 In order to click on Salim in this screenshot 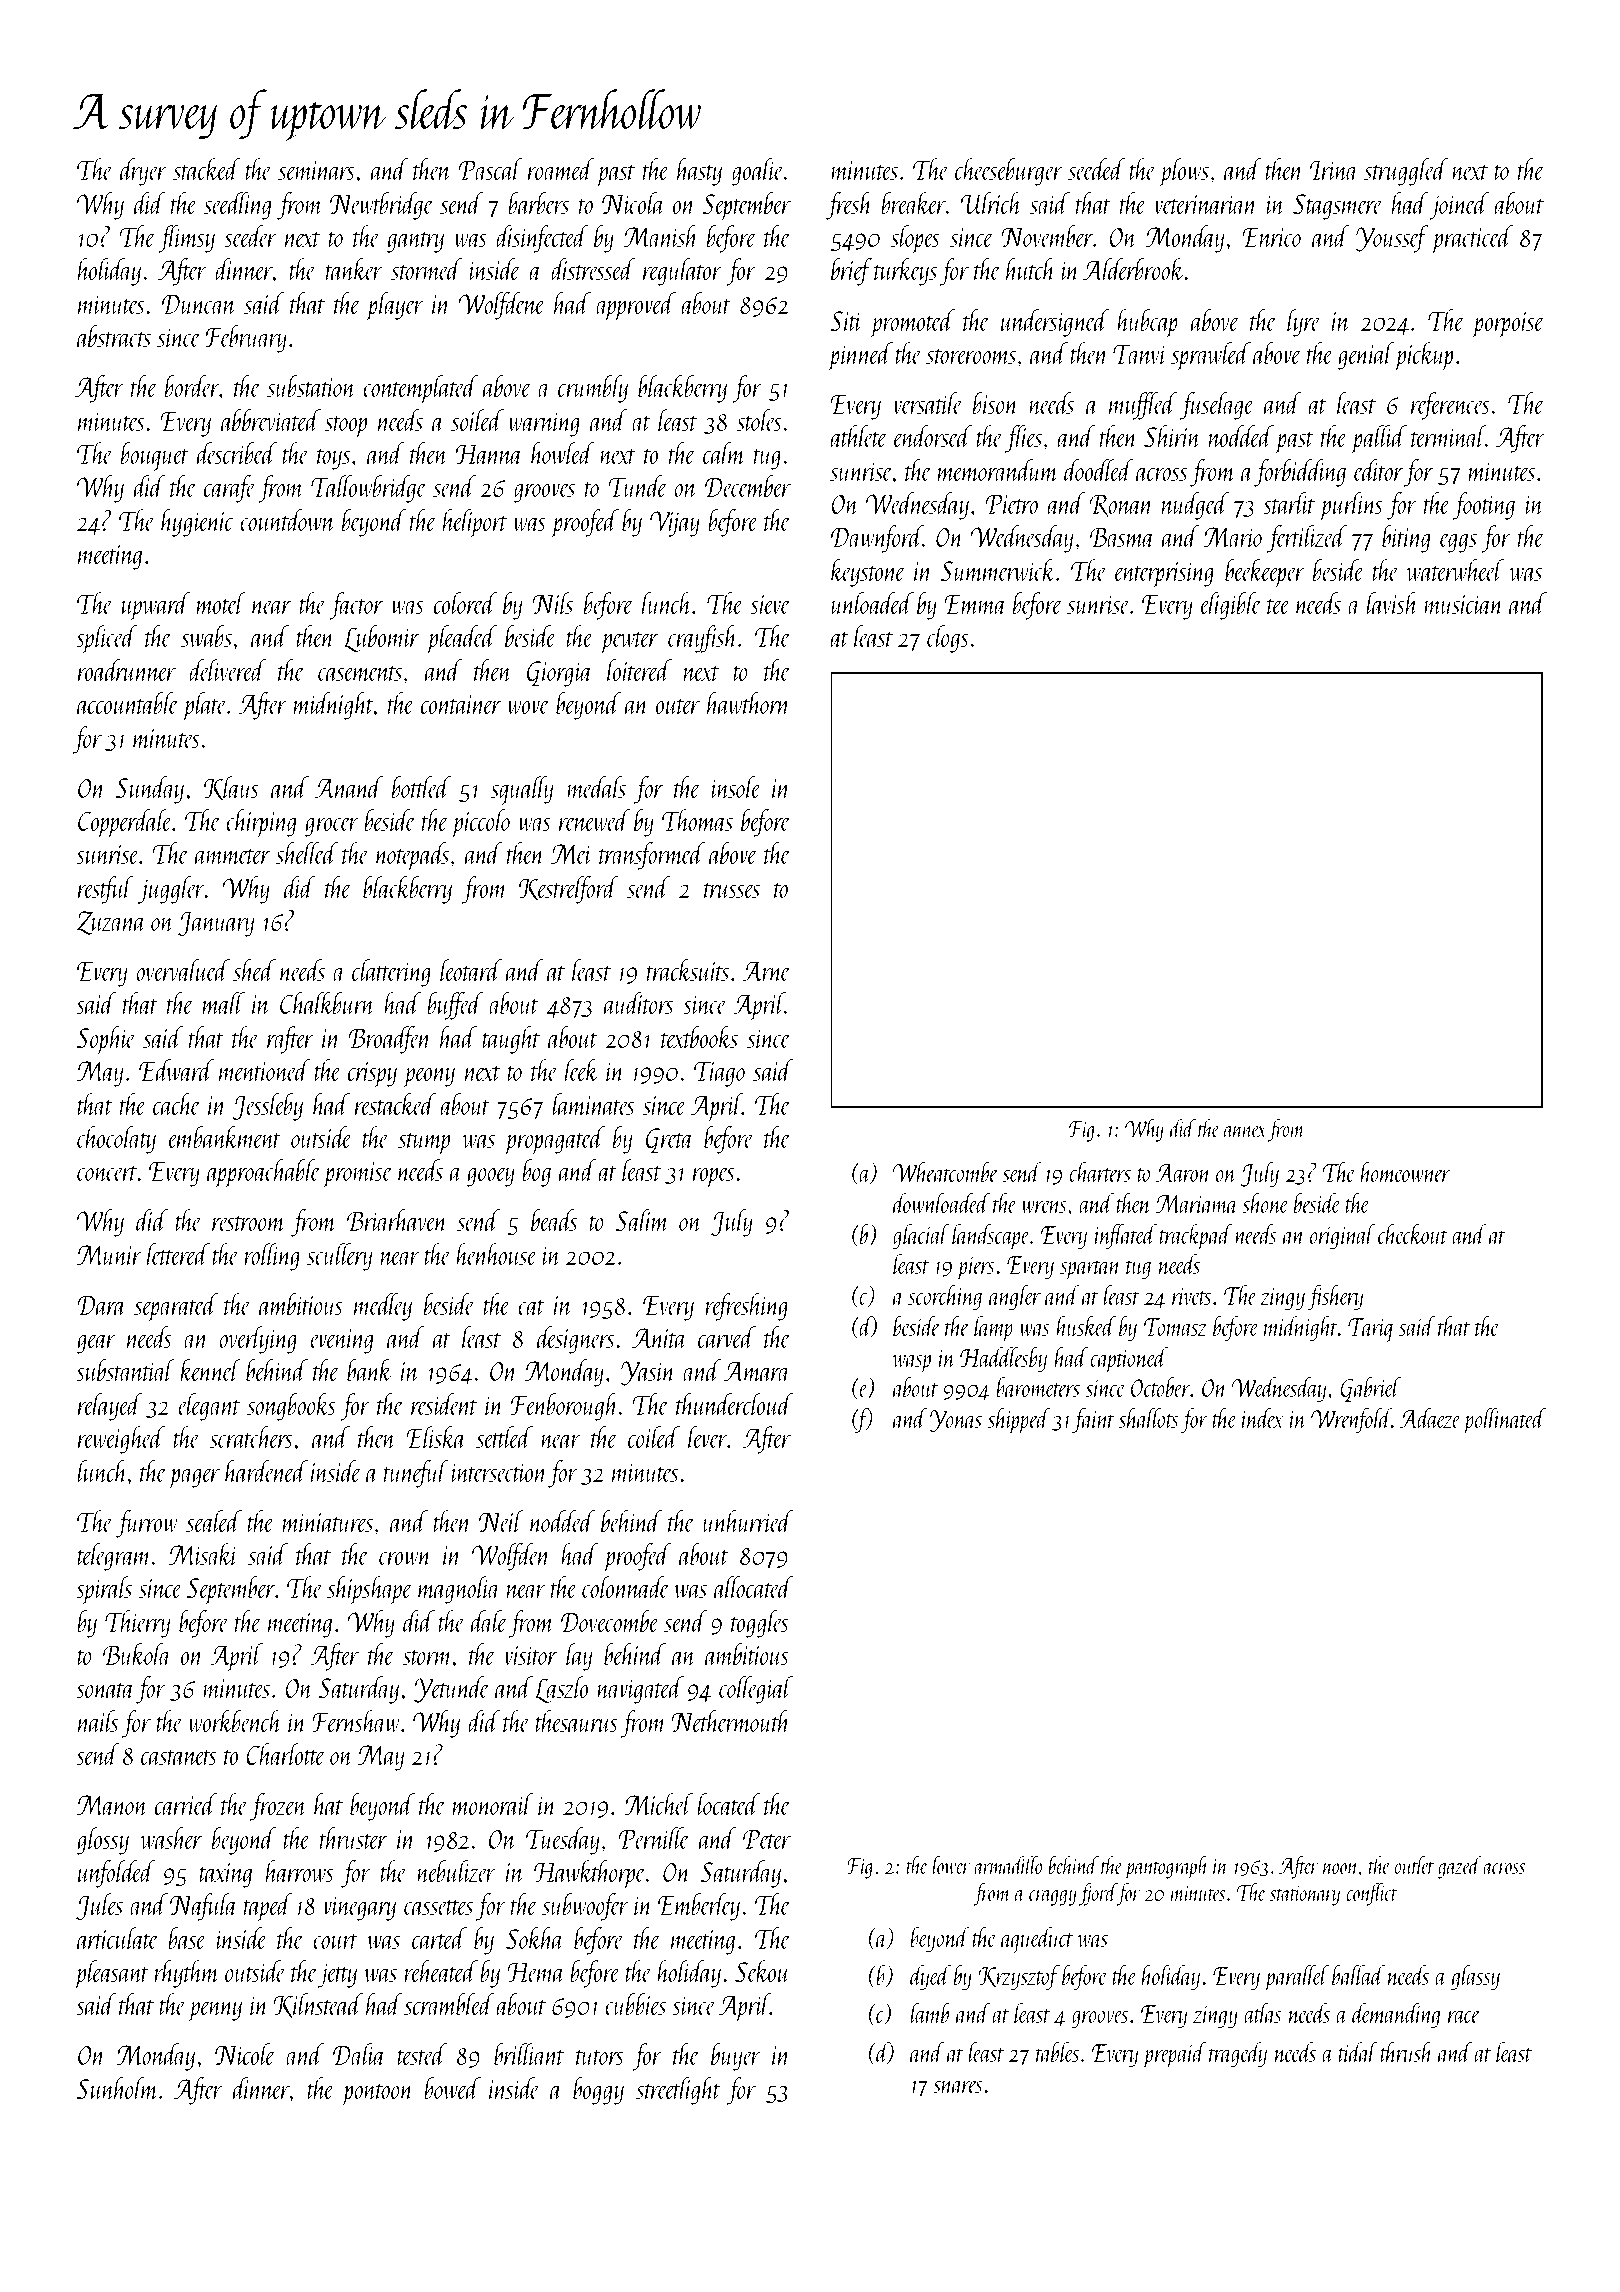, I will do `click(642, 1220)`.
